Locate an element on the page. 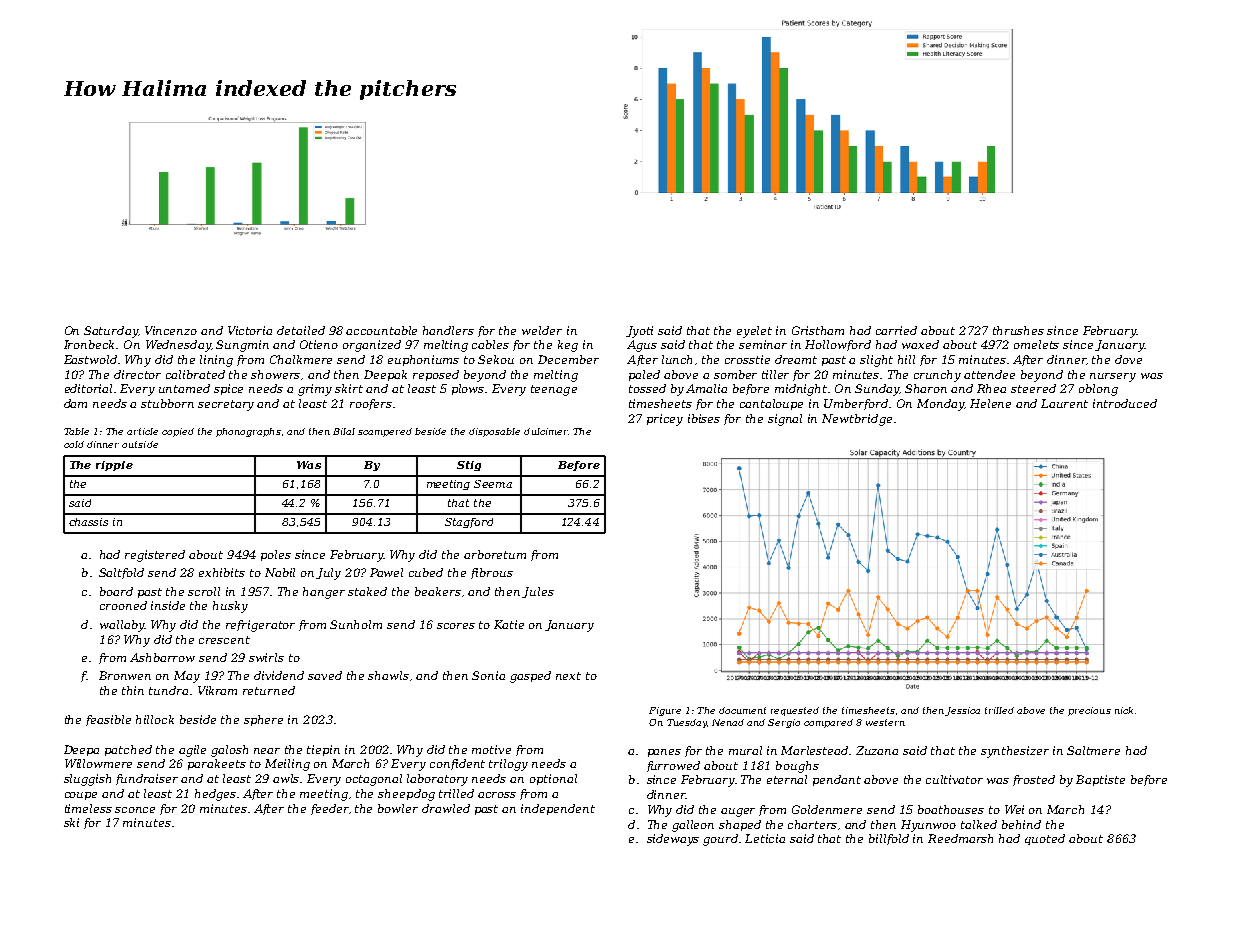 Image resolution: width=1233 pixels, height=952 pixels. organized is located at coordinates (372, 346).
